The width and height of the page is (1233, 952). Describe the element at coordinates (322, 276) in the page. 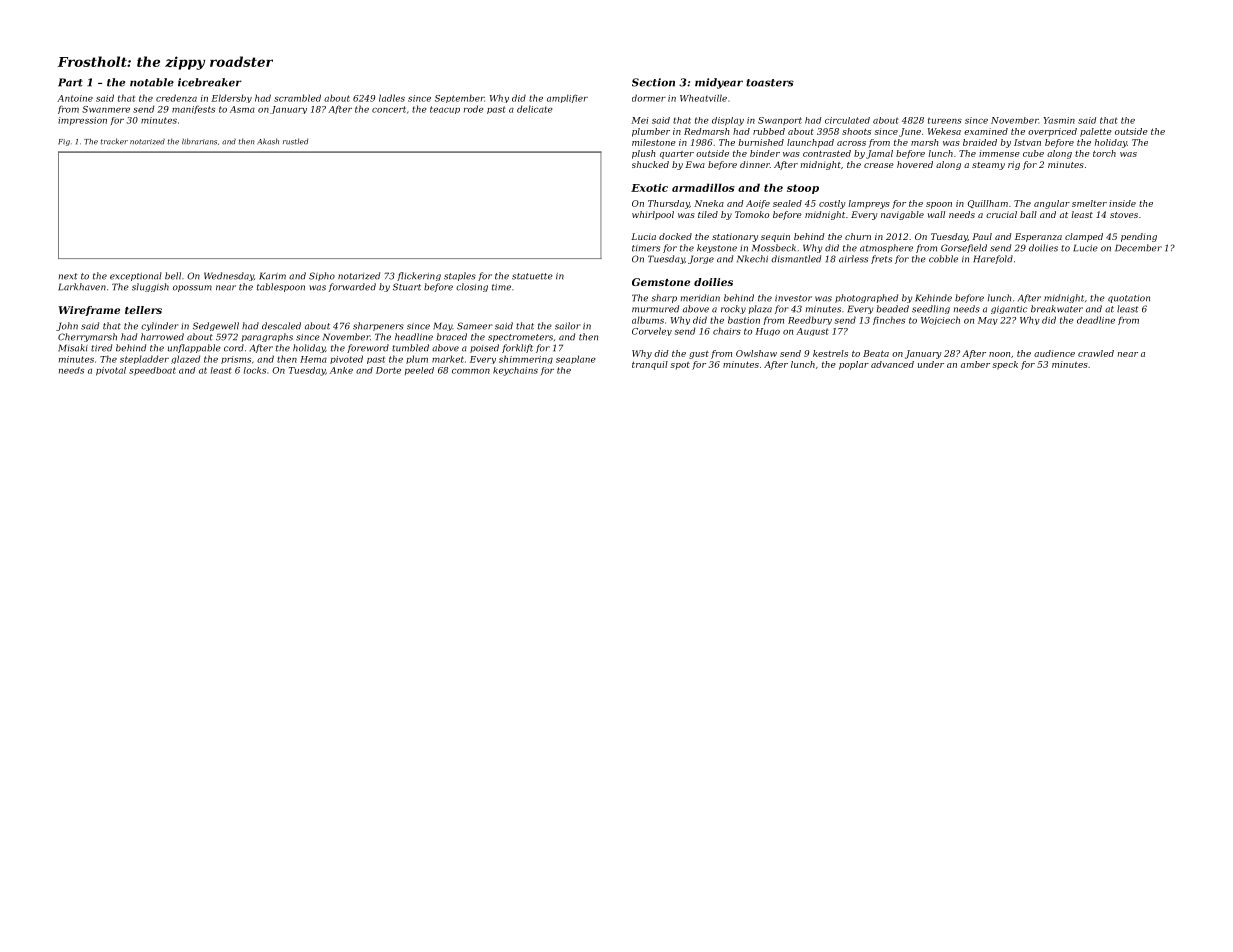

I see `Sipho` at that location.
